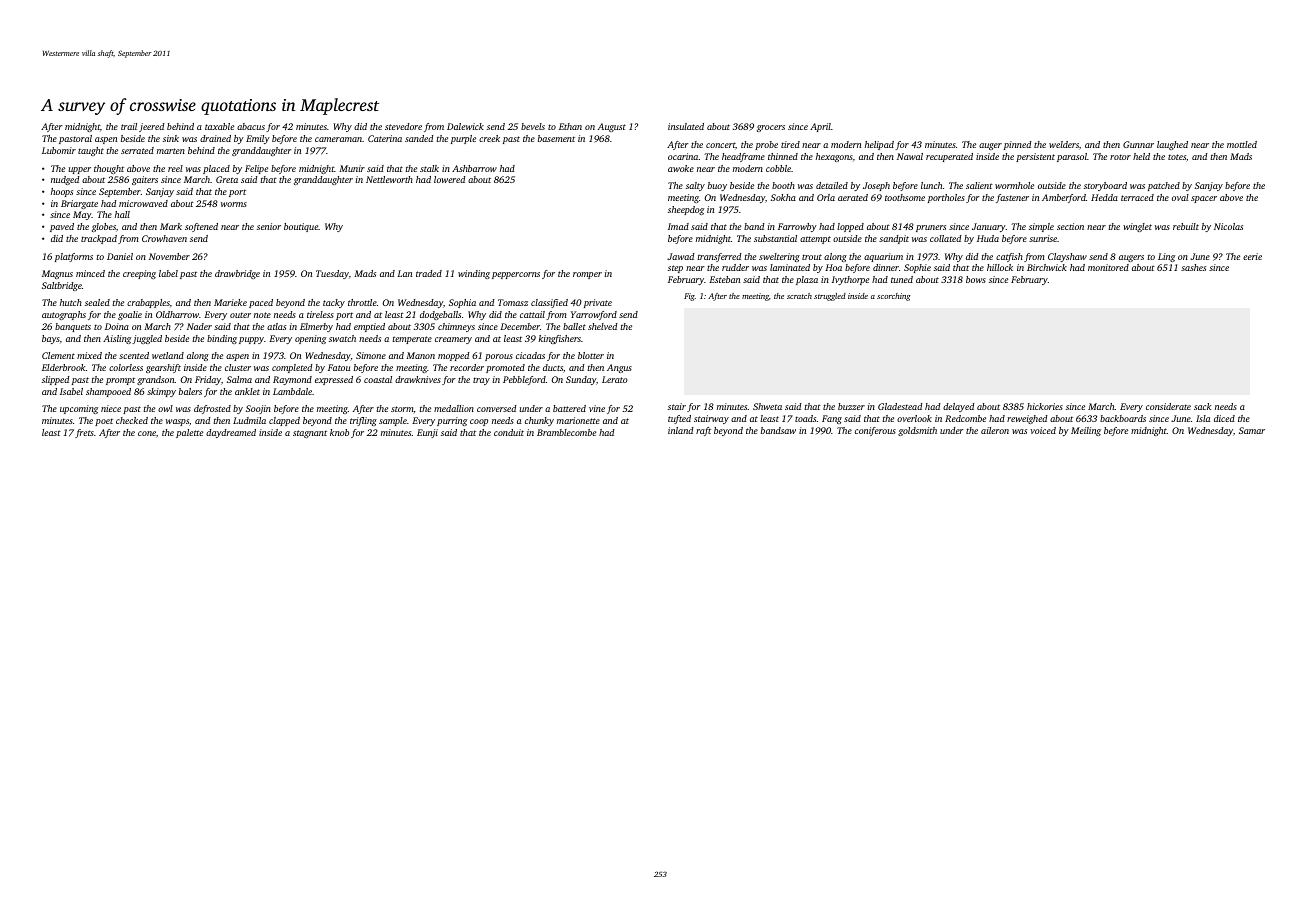 This image has width=1308, height=924. I want to click on Dalewick, so click(465, 126).
